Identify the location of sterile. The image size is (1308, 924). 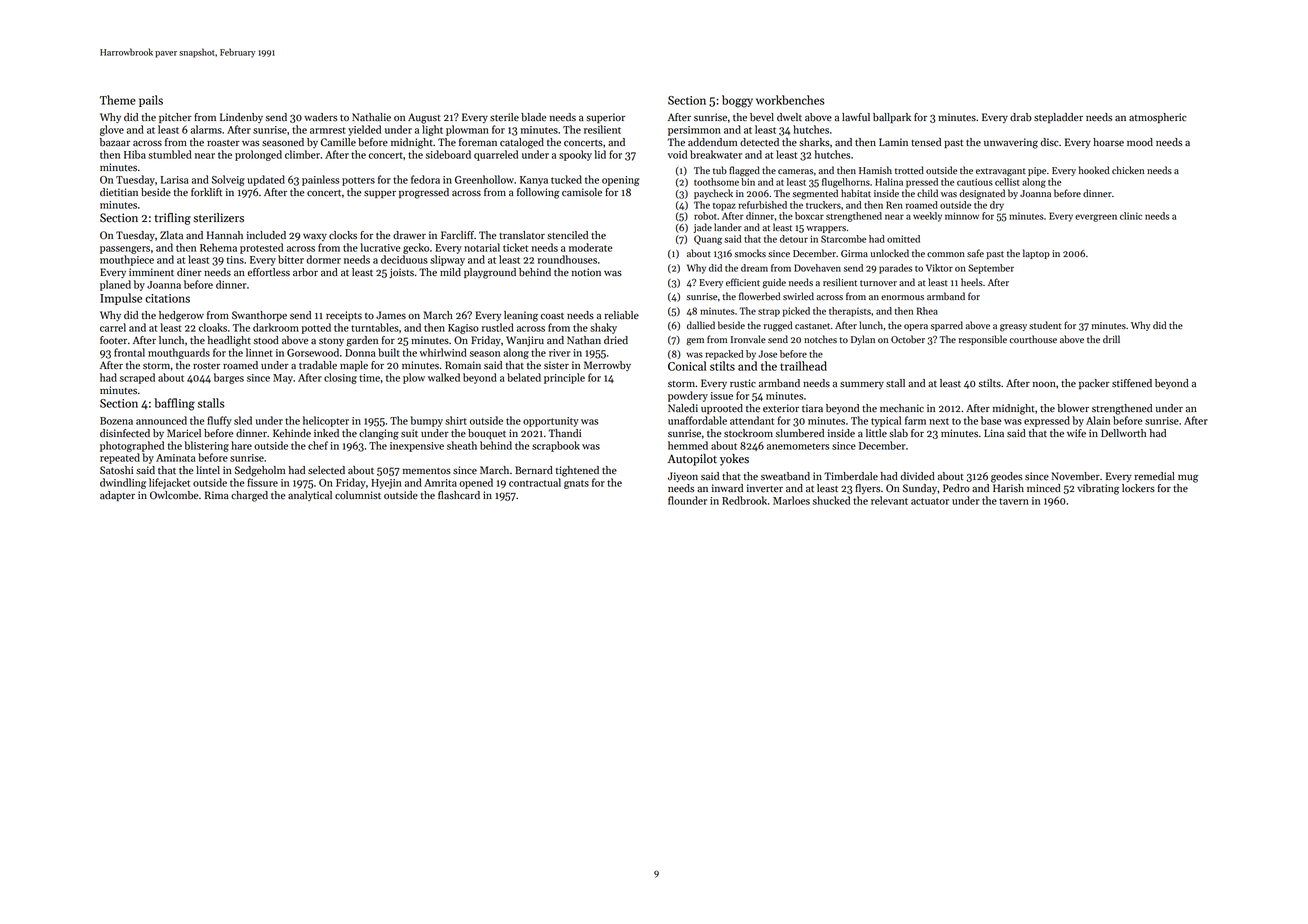
(504, 117).
